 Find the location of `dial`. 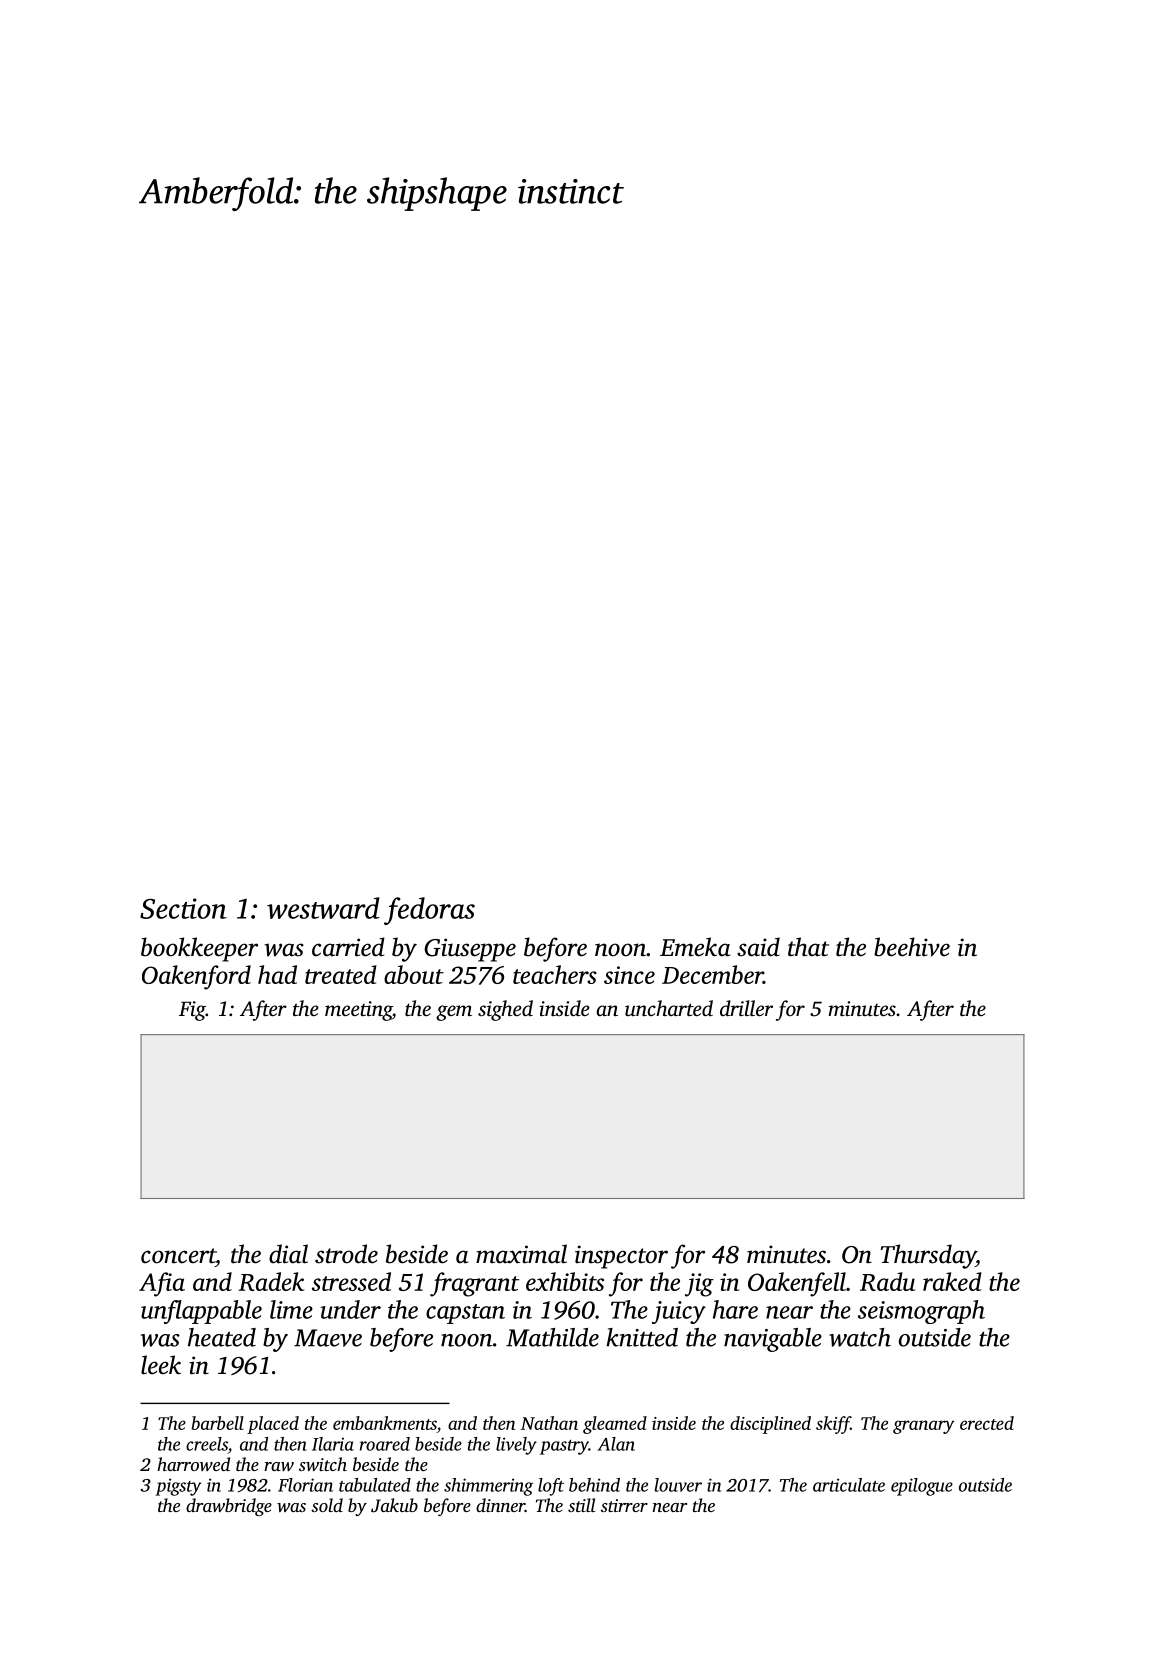

dial is located at coordinates (288, 1254).
